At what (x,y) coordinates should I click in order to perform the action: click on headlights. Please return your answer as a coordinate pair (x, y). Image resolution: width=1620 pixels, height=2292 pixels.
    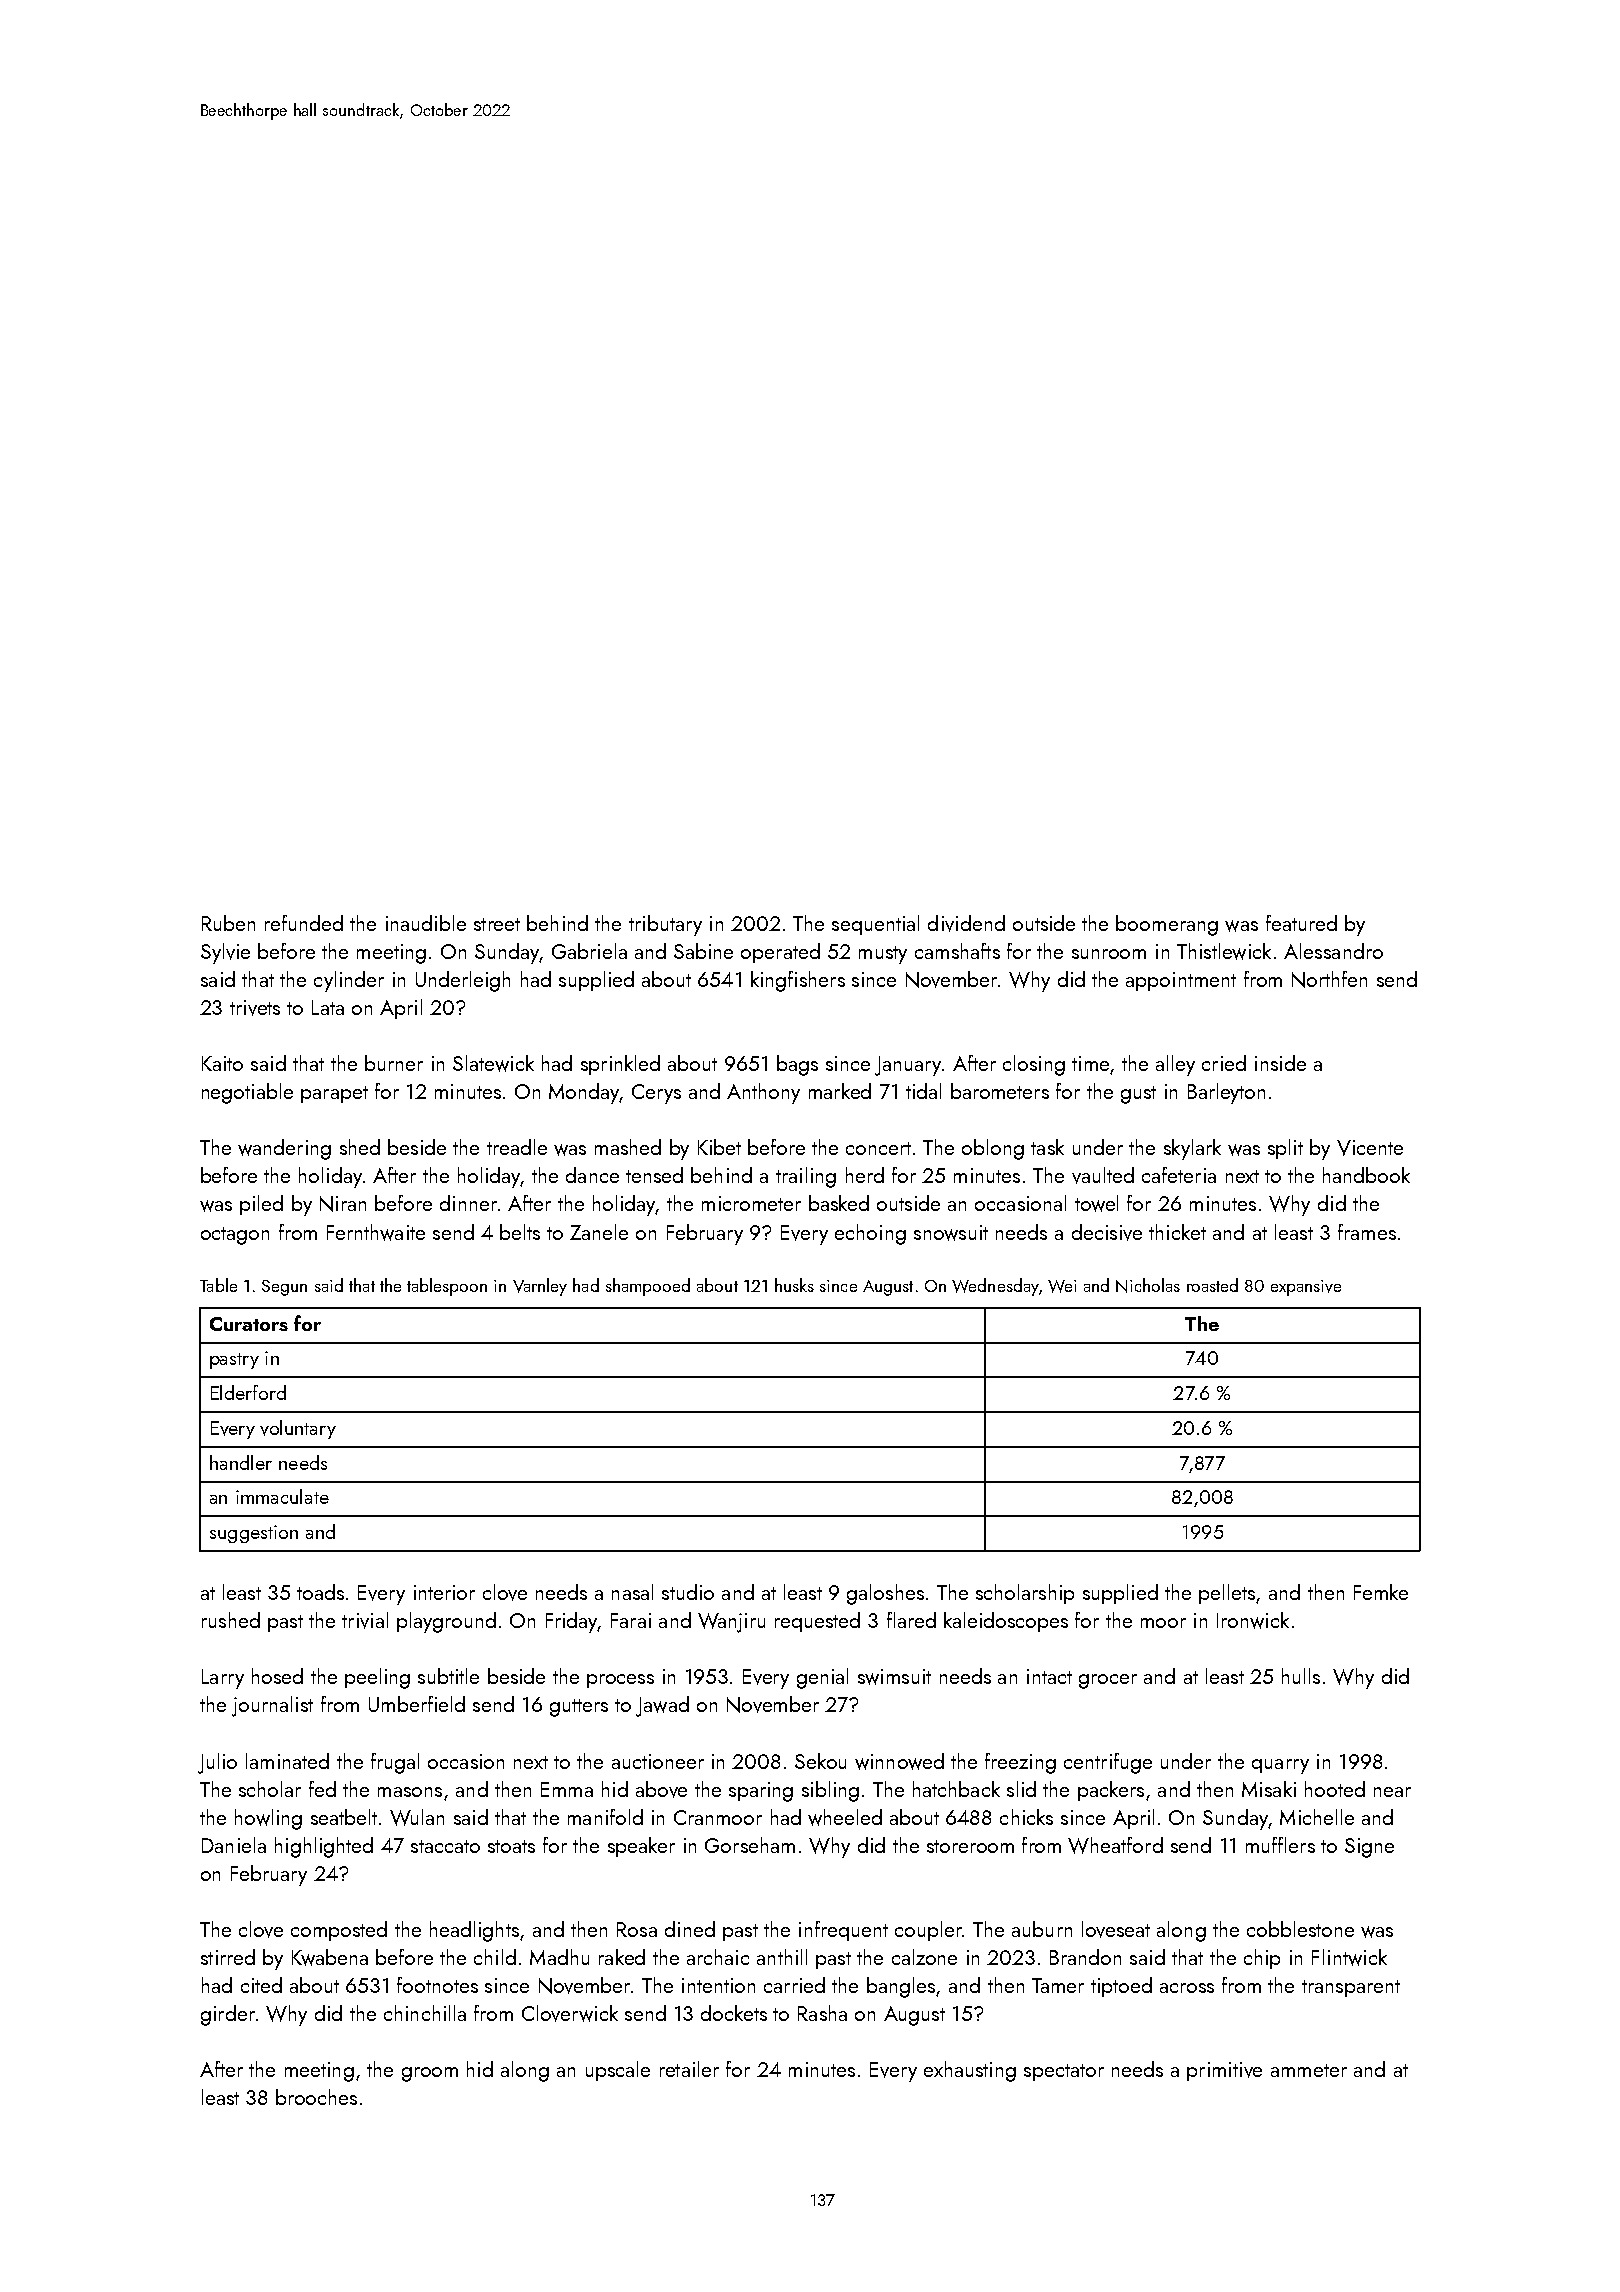
    Looking at the image, I should click on (474, 1931).
